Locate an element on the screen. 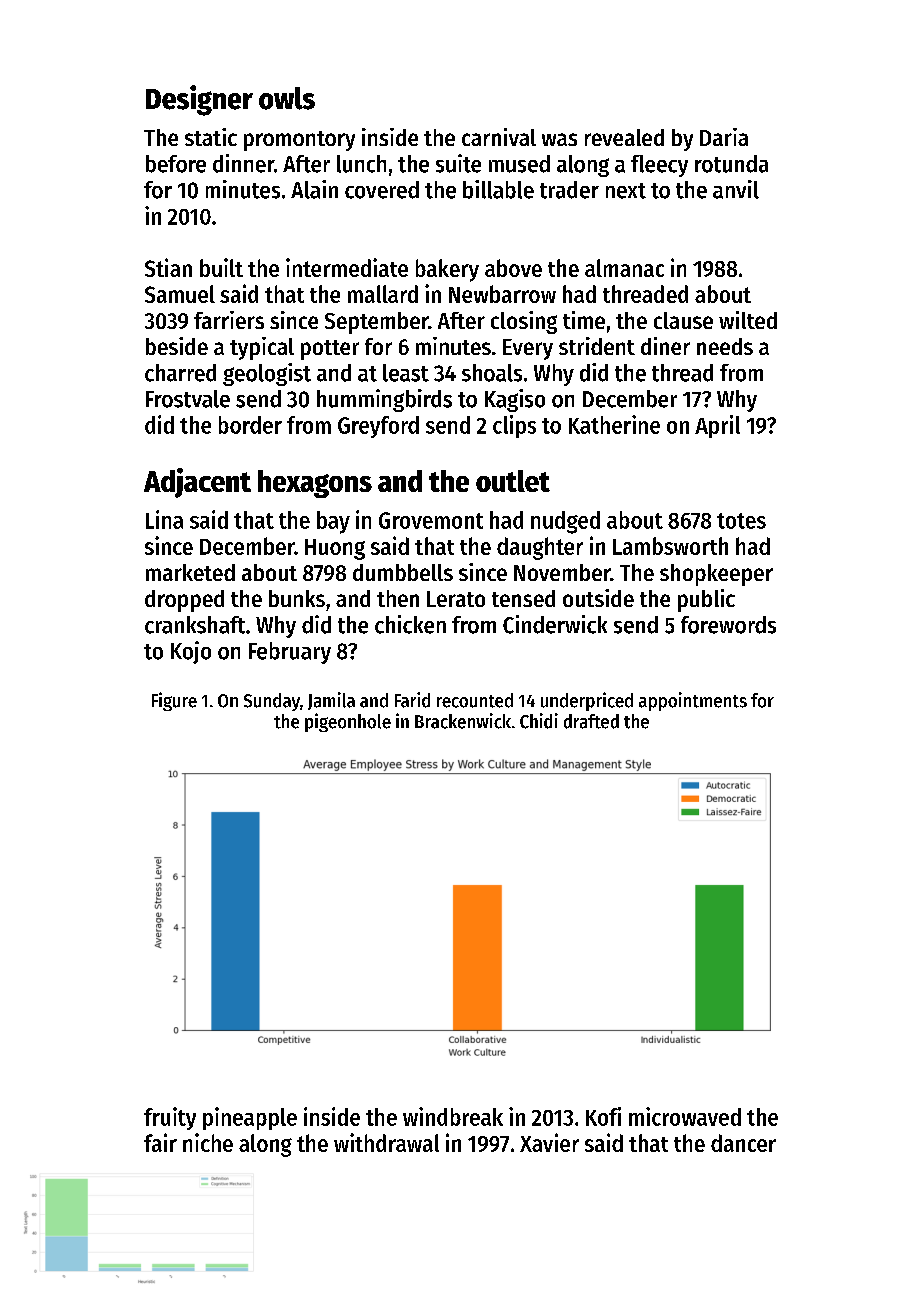 The image size is (924, 1311). Daria is located at coordinates (724, 137).
